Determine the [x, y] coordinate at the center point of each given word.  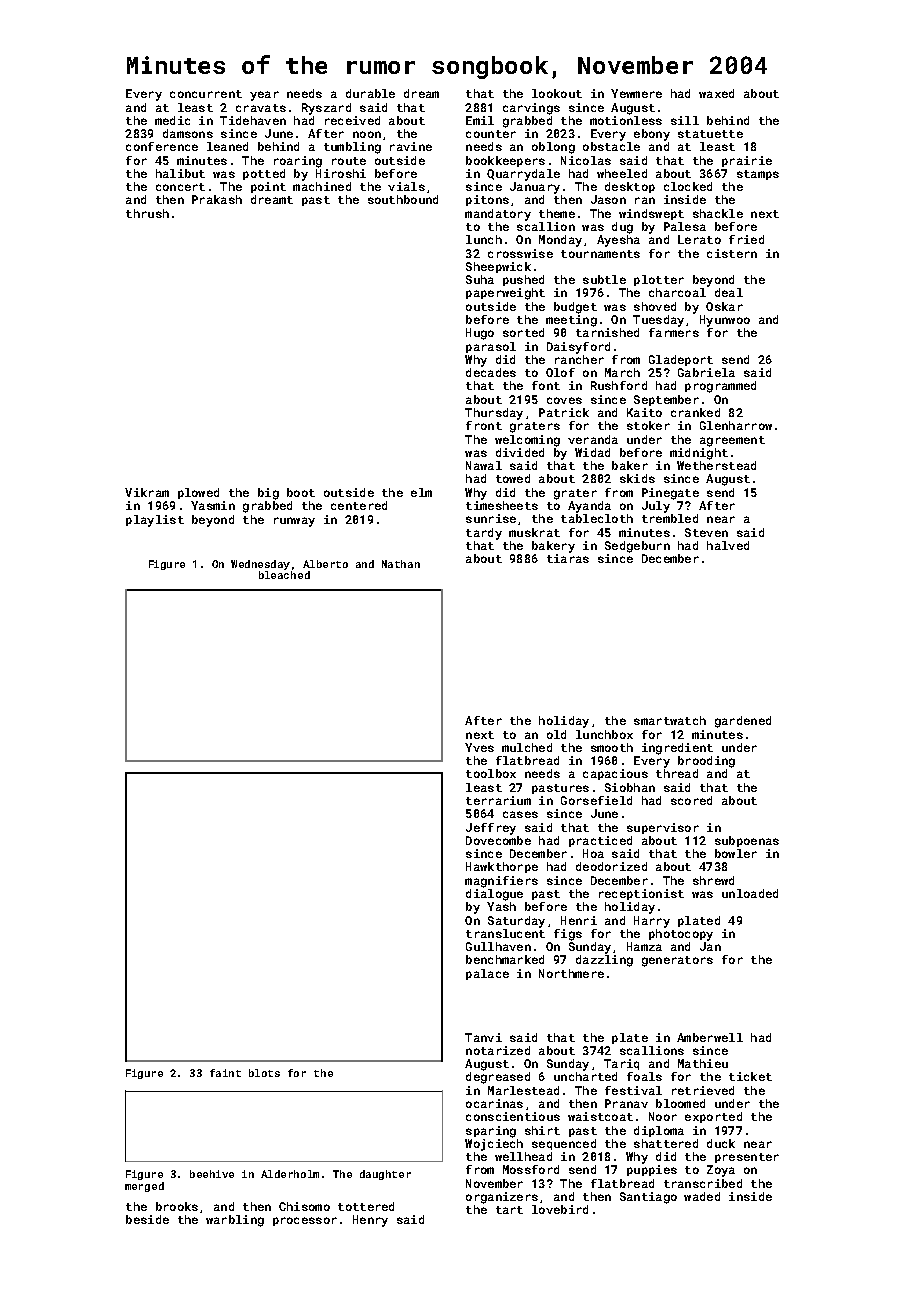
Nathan [401, 564]
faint [225, 1073]
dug [622, 228]
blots [264, 1073]
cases [520, 814]
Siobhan [630, 787]
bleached [284, 575]
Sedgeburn [637, 547]
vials [406, 186]
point [268, 187]
